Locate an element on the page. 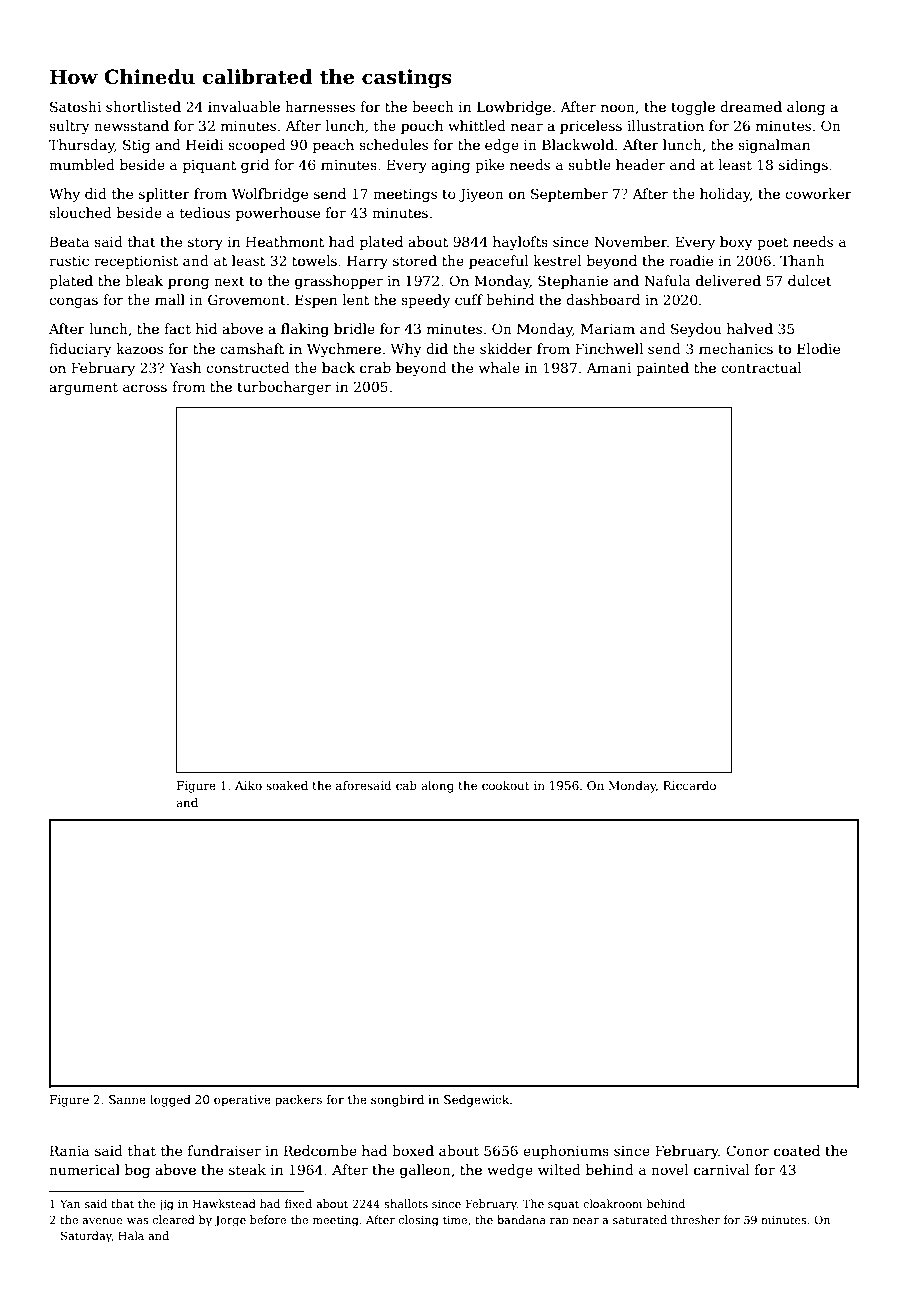 The width and height of the image is (908, 1316). contractual is located at coordinates (761, 367).
